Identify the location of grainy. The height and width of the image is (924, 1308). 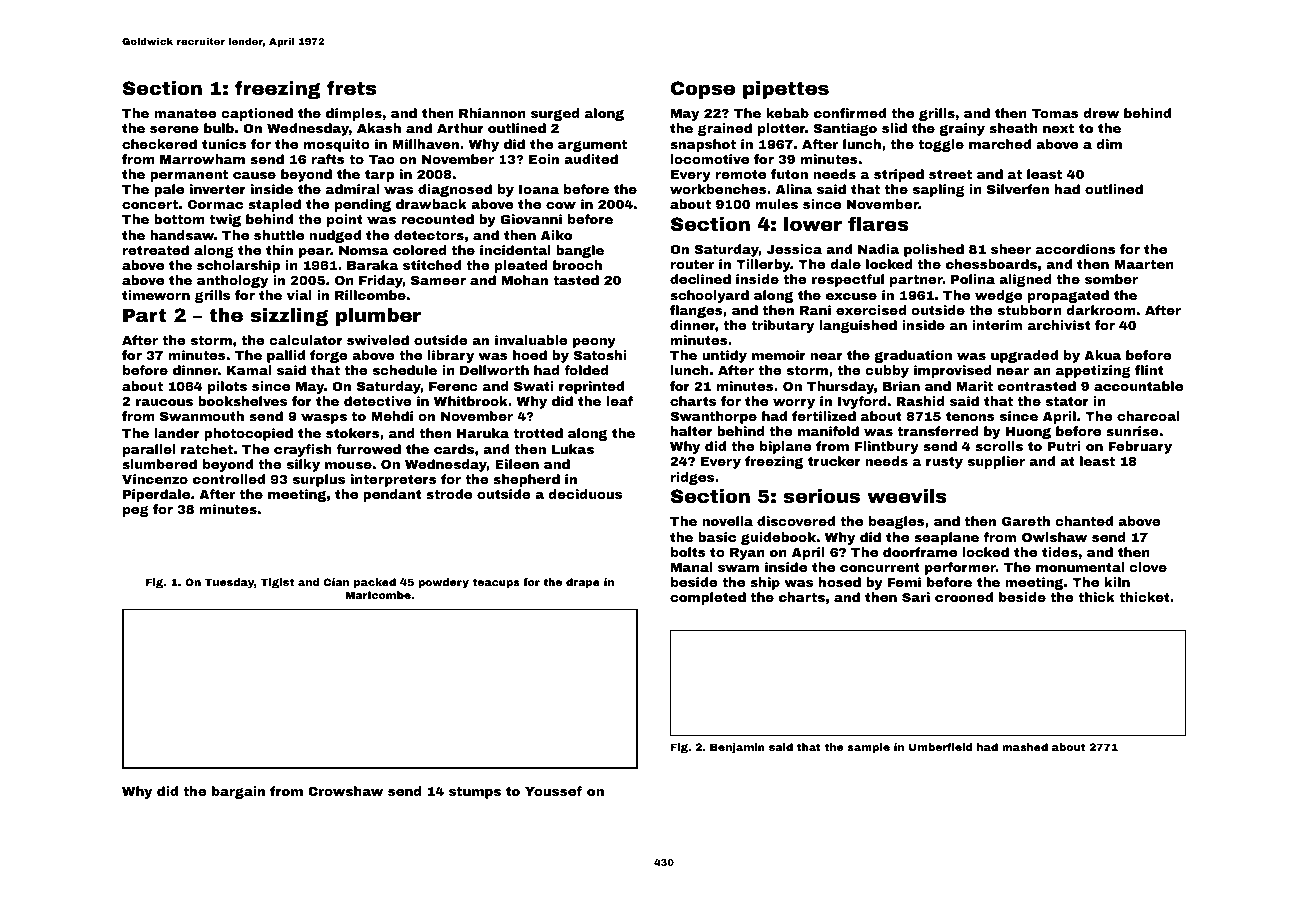
(962, 129).
